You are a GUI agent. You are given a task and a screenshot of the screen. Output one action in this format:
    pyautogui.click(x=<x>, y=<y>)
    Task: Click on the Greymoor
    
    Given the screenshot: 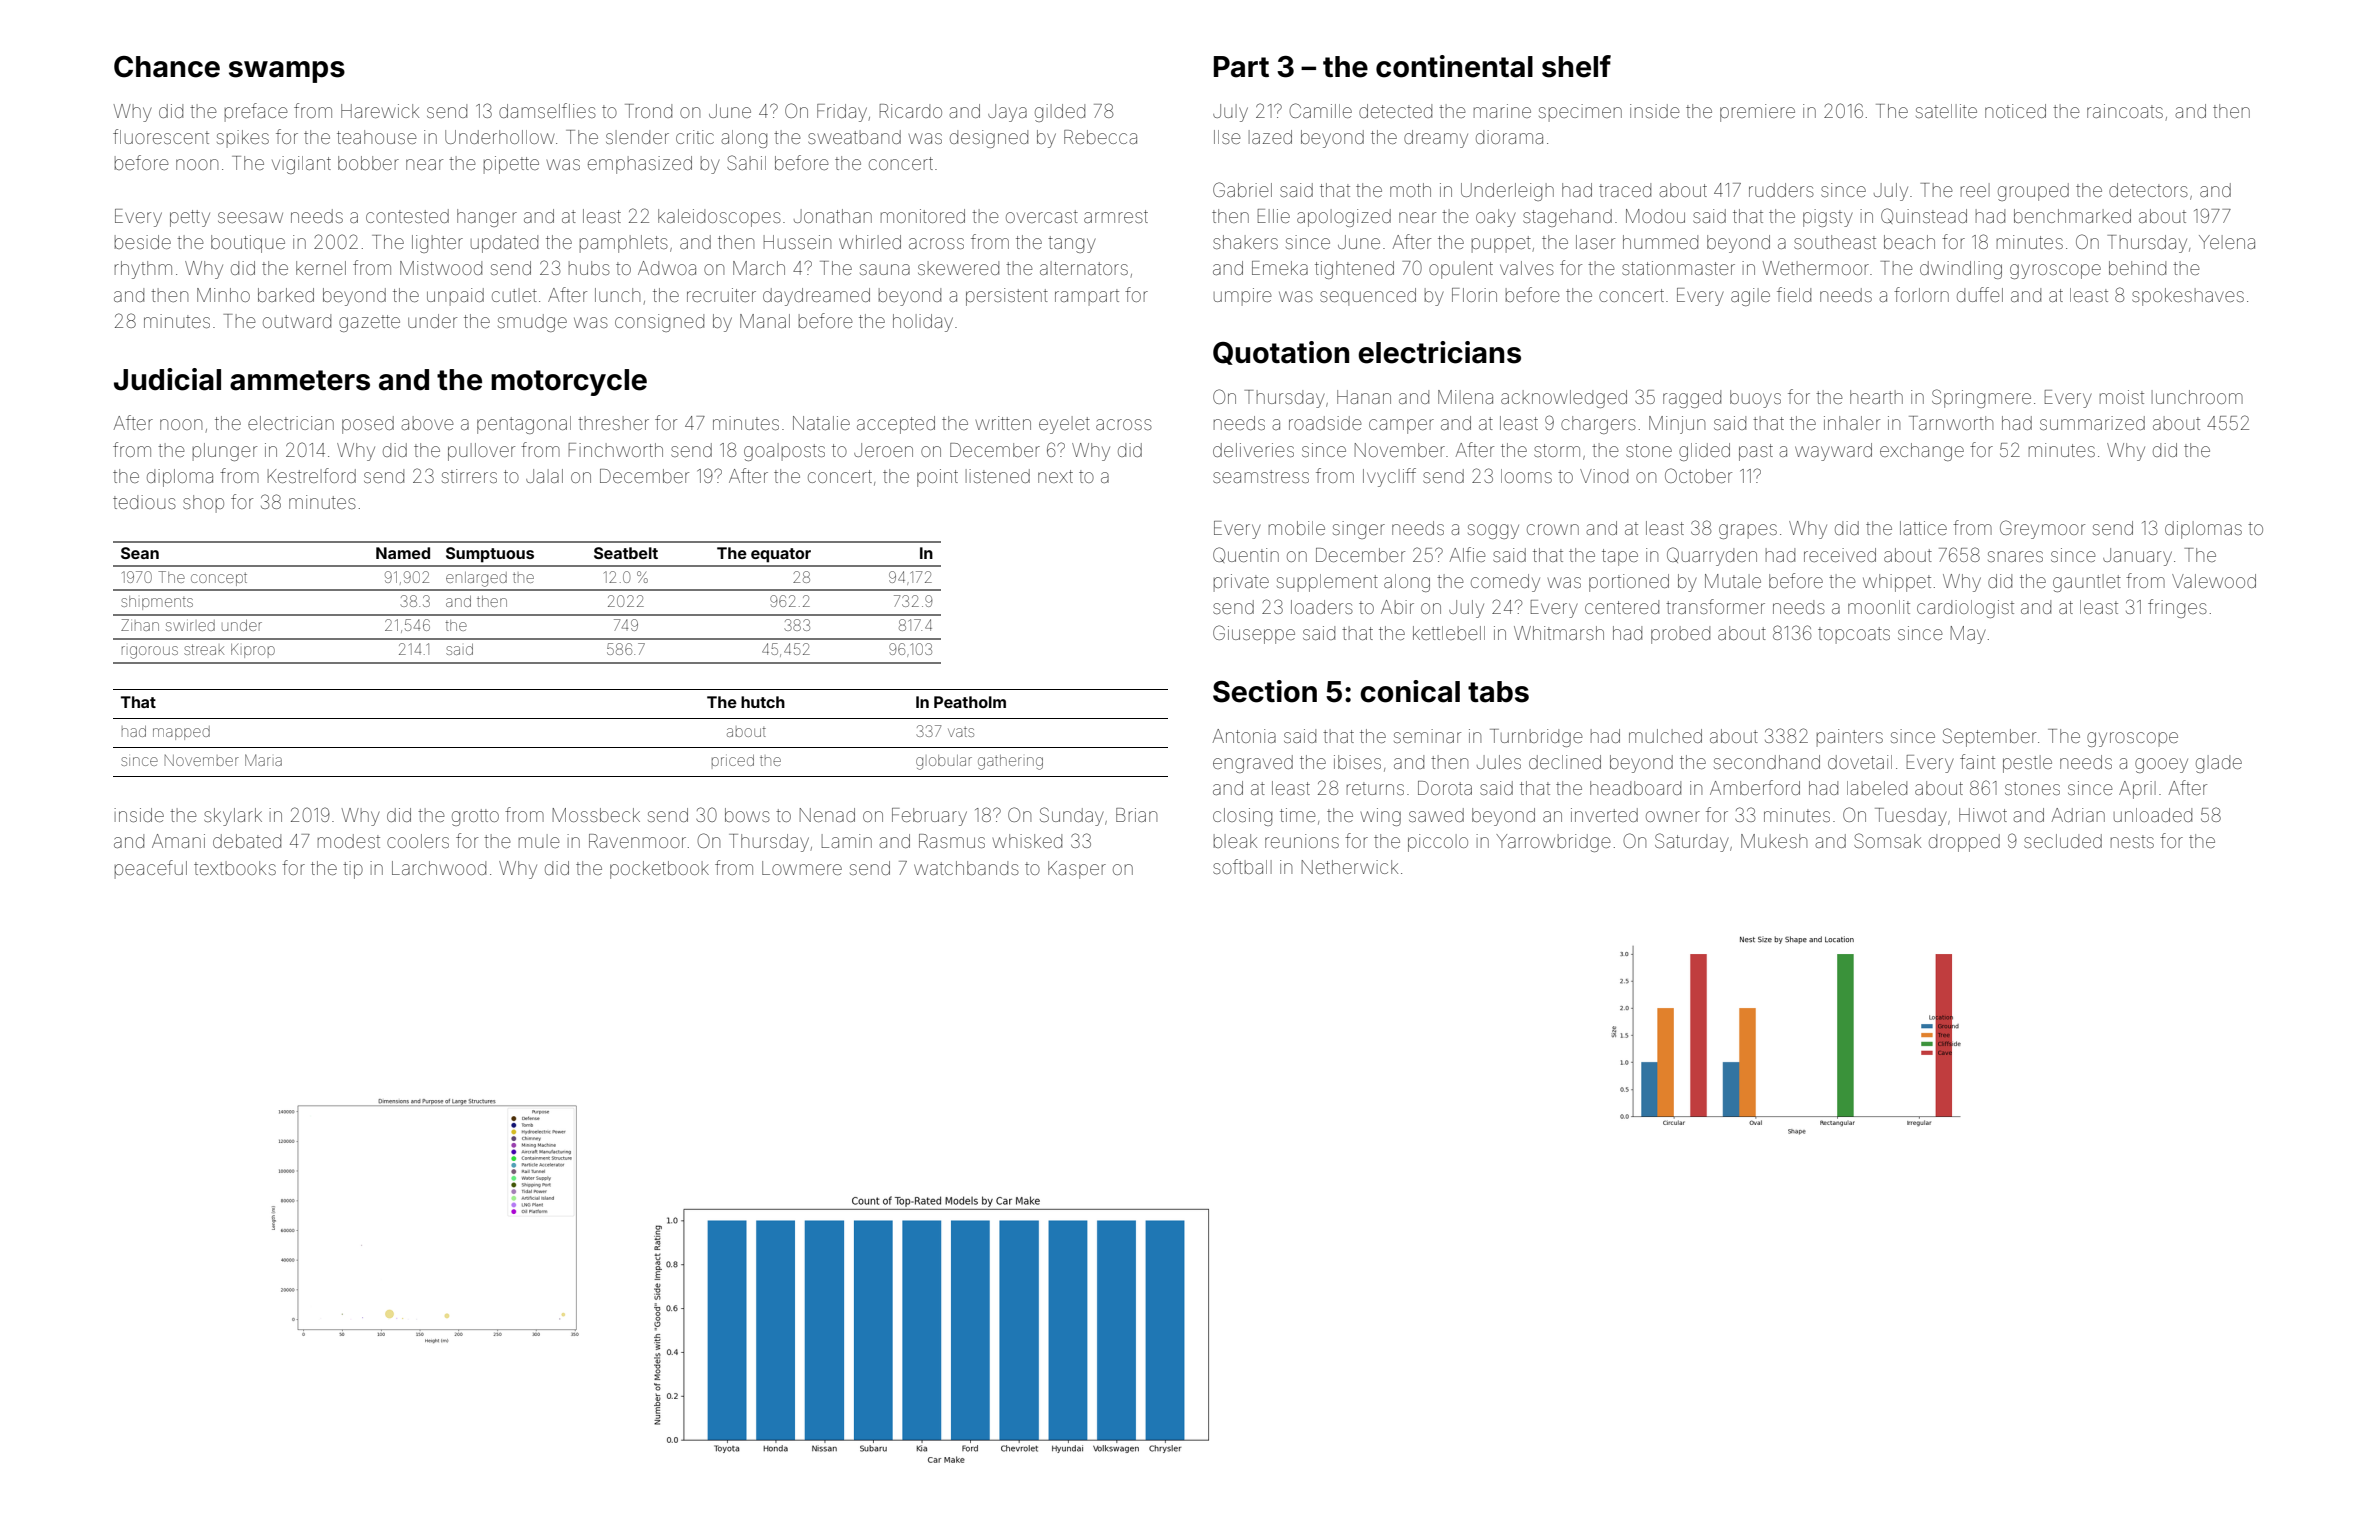 What is the action you would take?
    pyautogui.click(x=2042, y=529)
